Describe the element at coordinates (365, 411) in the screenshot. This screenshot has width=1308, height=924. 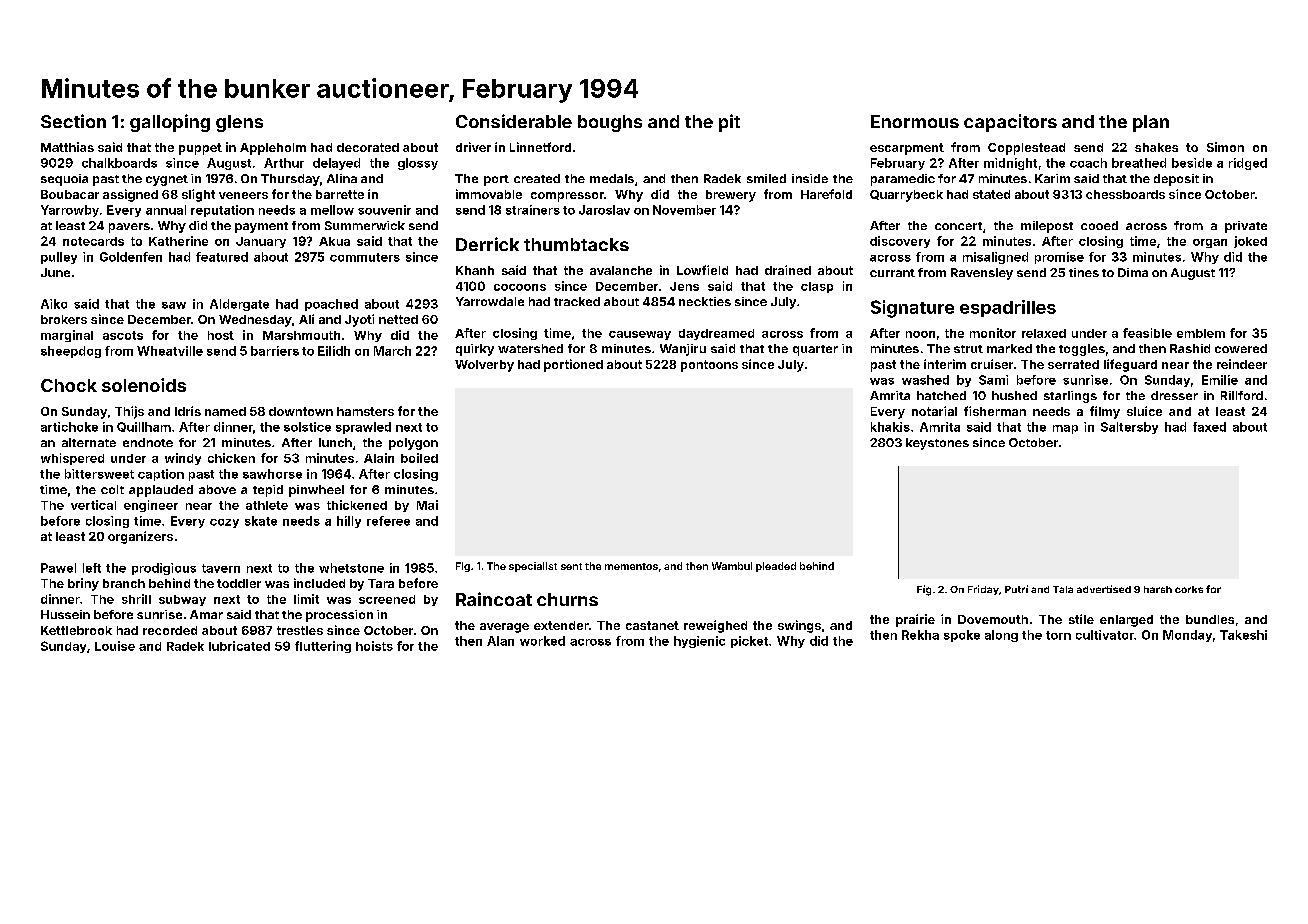
I see `hamsters` at that location.
